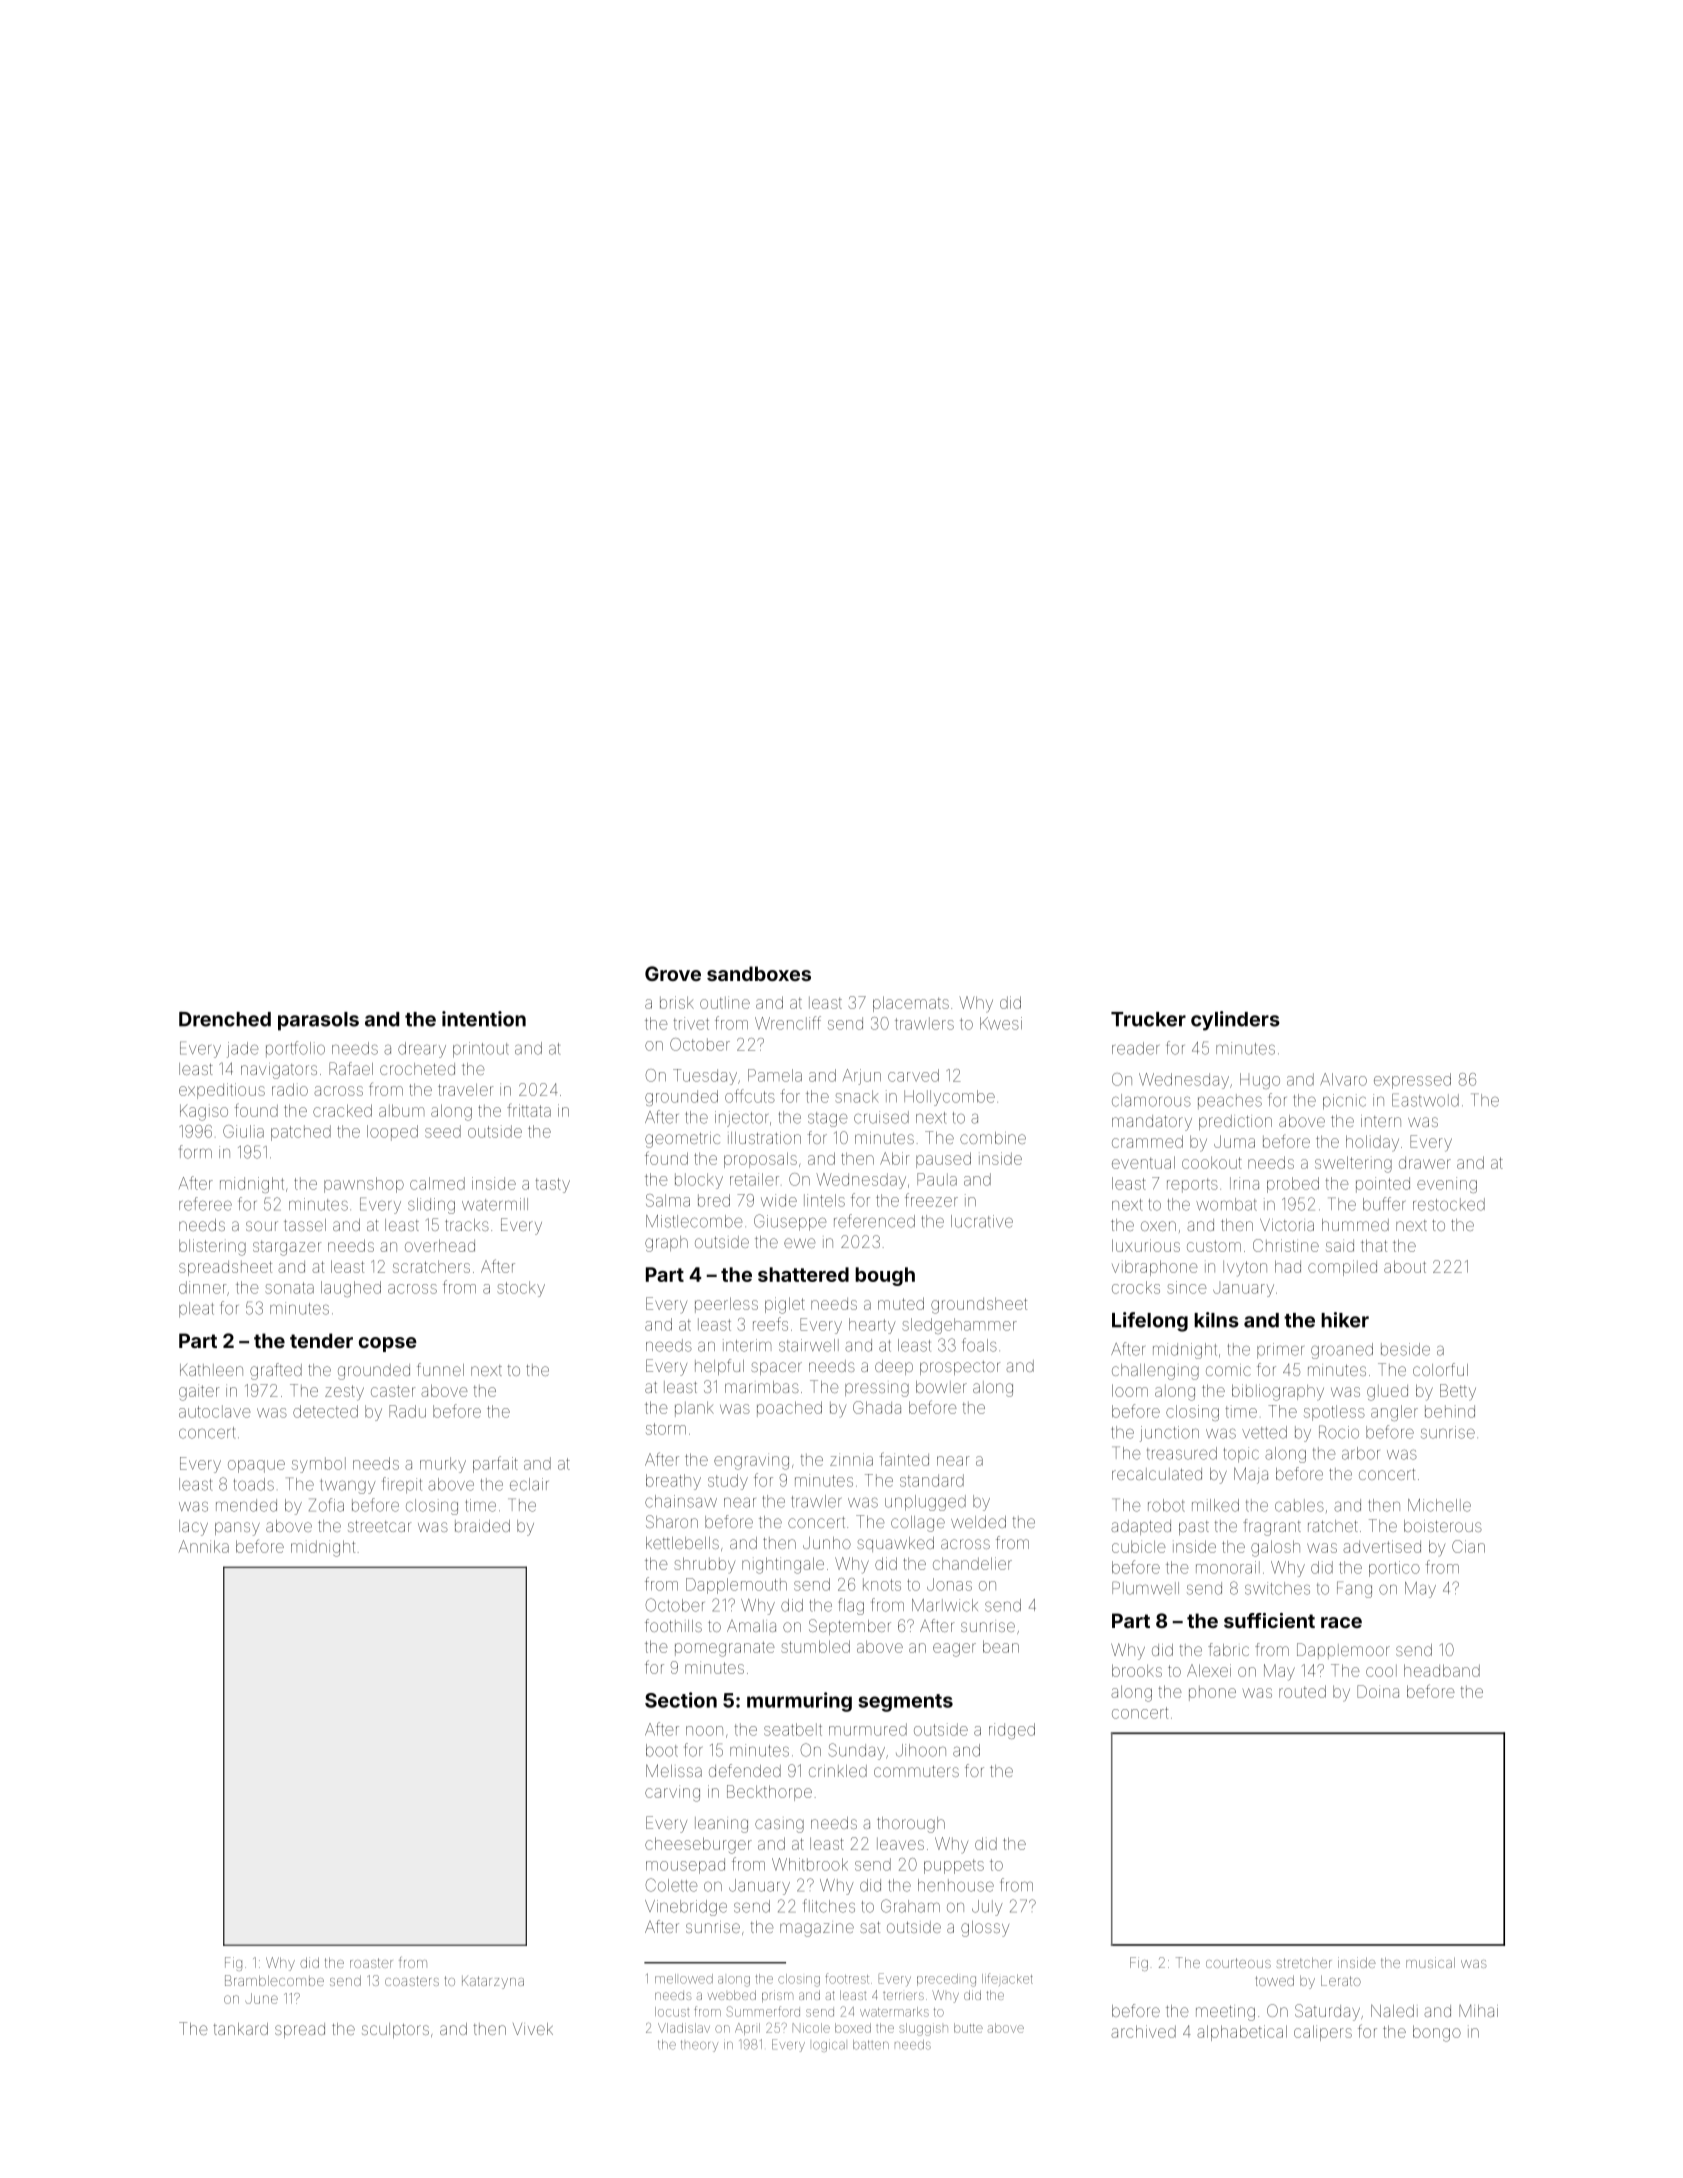 The height and width of the screenshot is (2178, 1683). I want to click on Cian, so click(1468, 1546).
